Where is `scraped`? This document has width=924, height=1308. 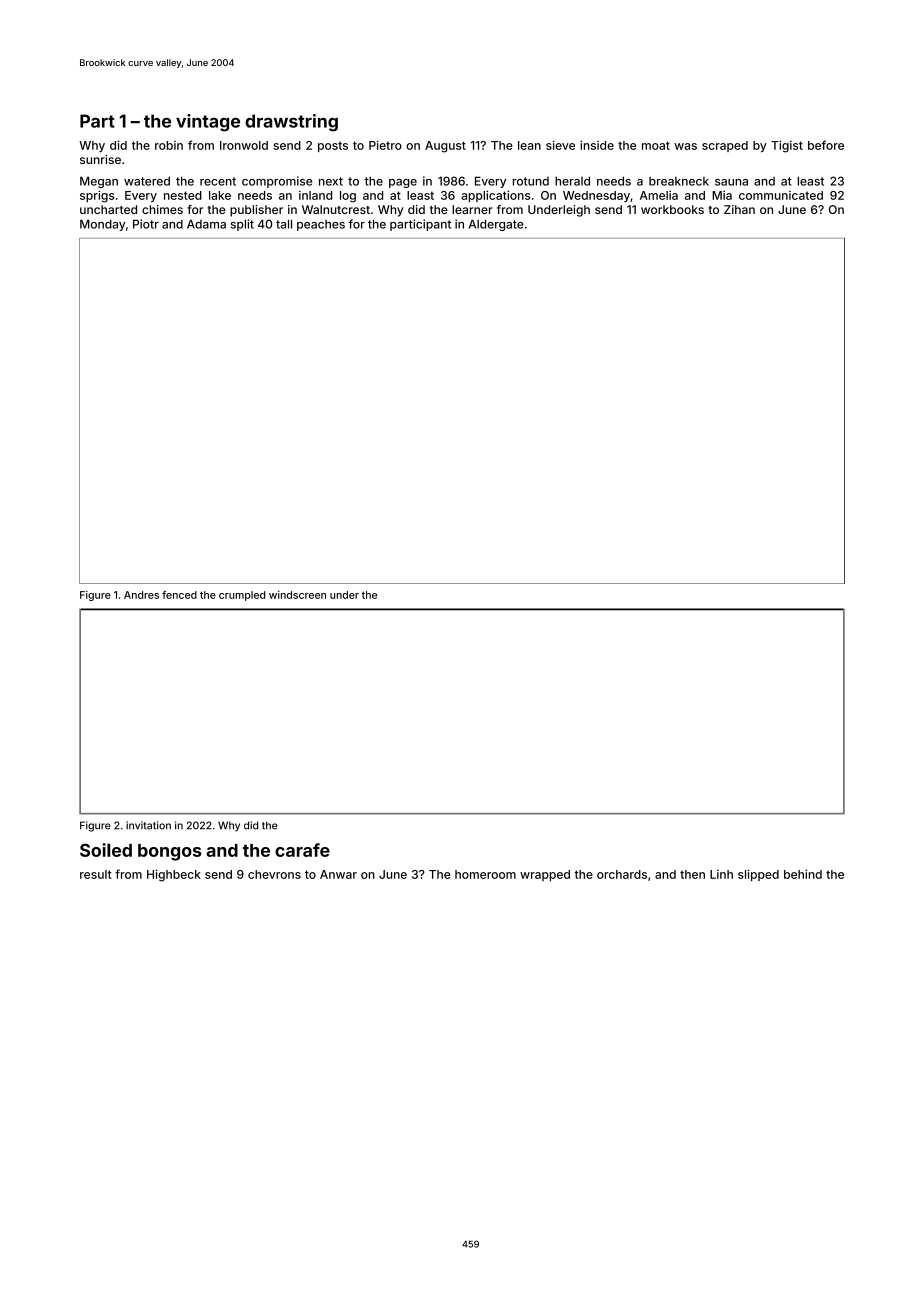
scraped is located at coordinates (725, 146).
